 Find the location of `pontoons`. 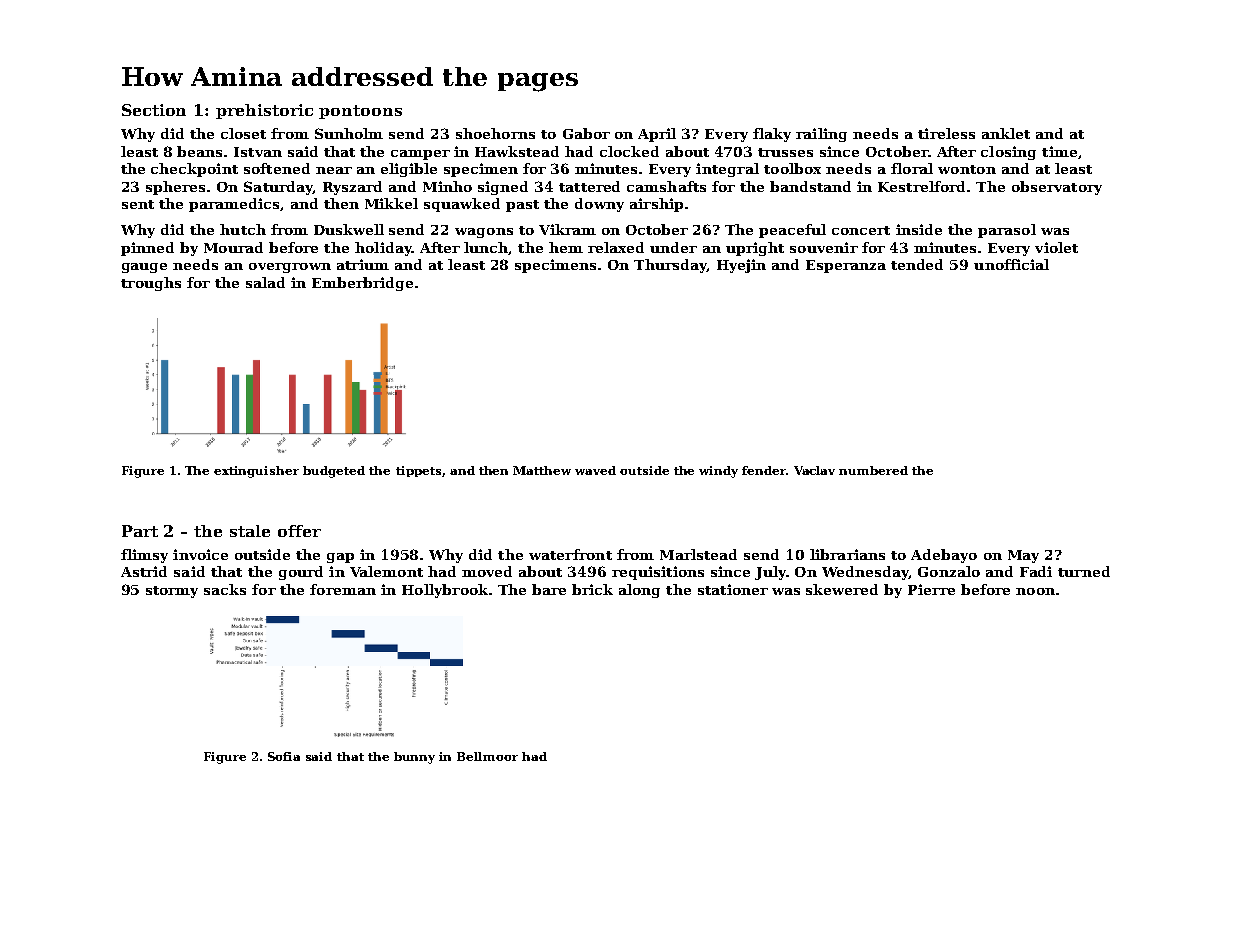

pontoons is located at coordinates (360, 112).
